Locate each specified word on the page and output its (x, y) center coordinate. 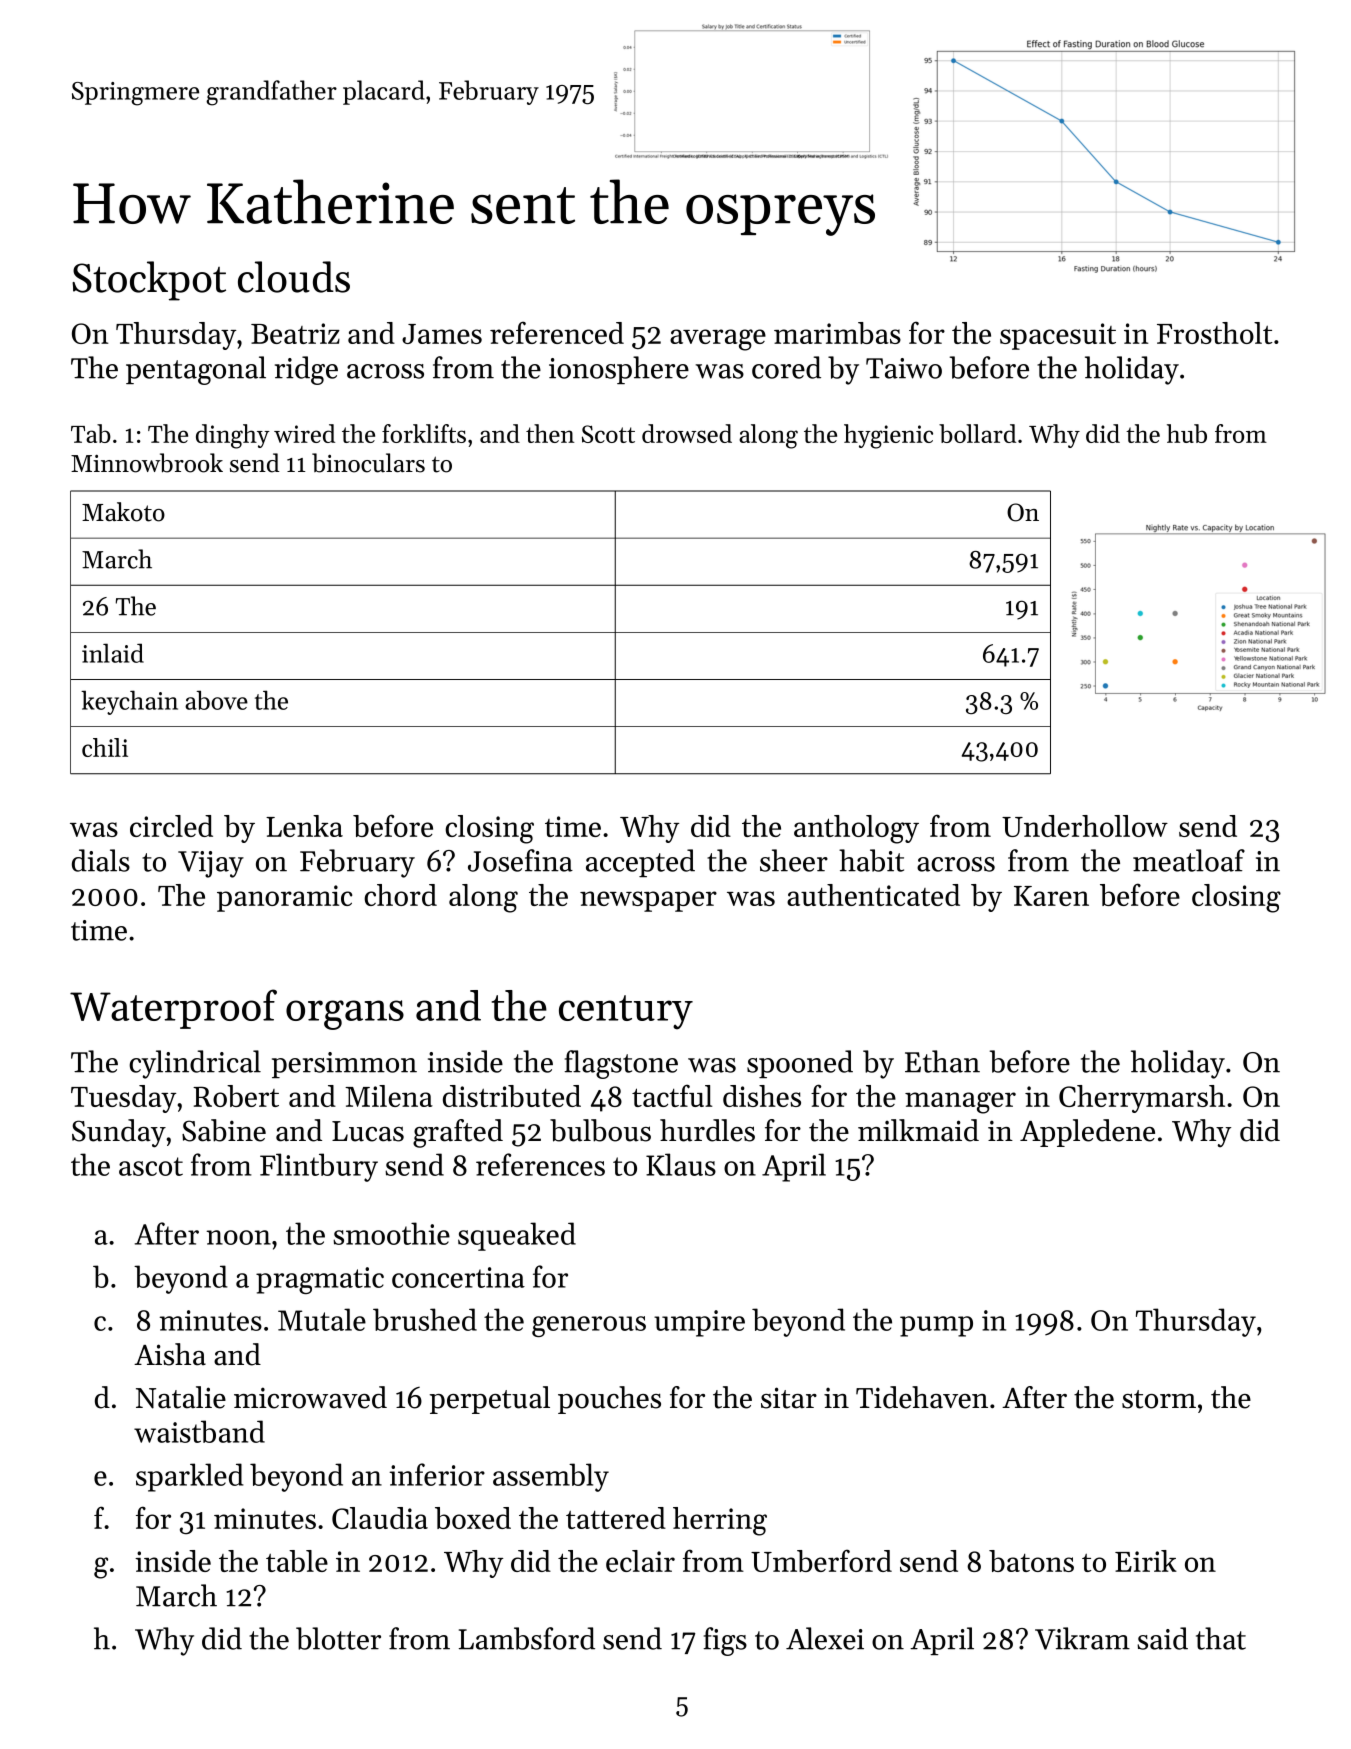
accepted (640, 863)
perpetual (490, 1400)
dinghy (233, 436)
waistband (199, 1431)
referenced (557, 332)
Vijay (211, 864)
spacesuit (1058, 336)
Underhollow (1085, 826)
